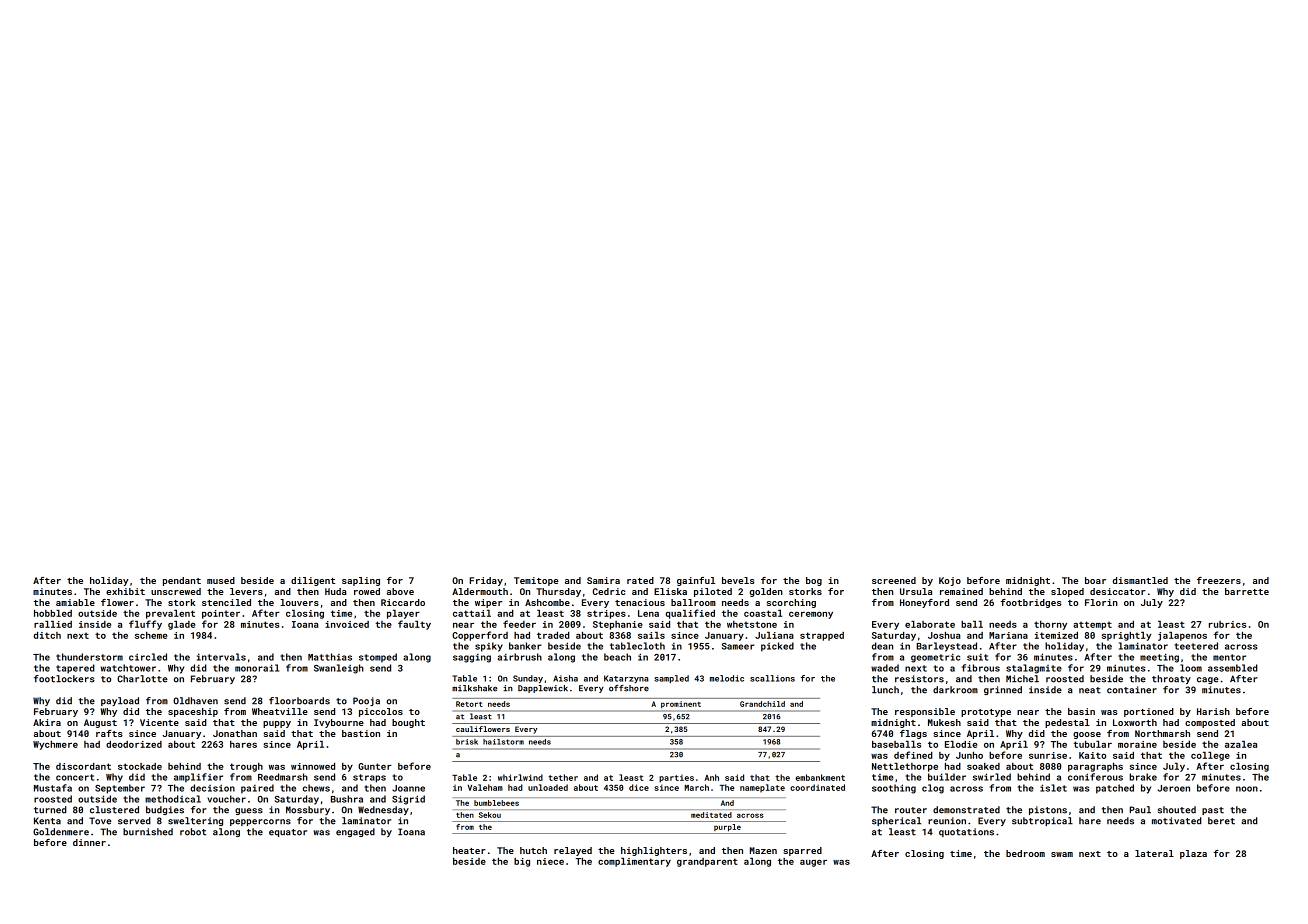 Image resolution: width=1308 pixels, height=924 pixels. What do you see at coordinates (563, 777) in the document?
I see `tether` at bounding box center [563, 777].
